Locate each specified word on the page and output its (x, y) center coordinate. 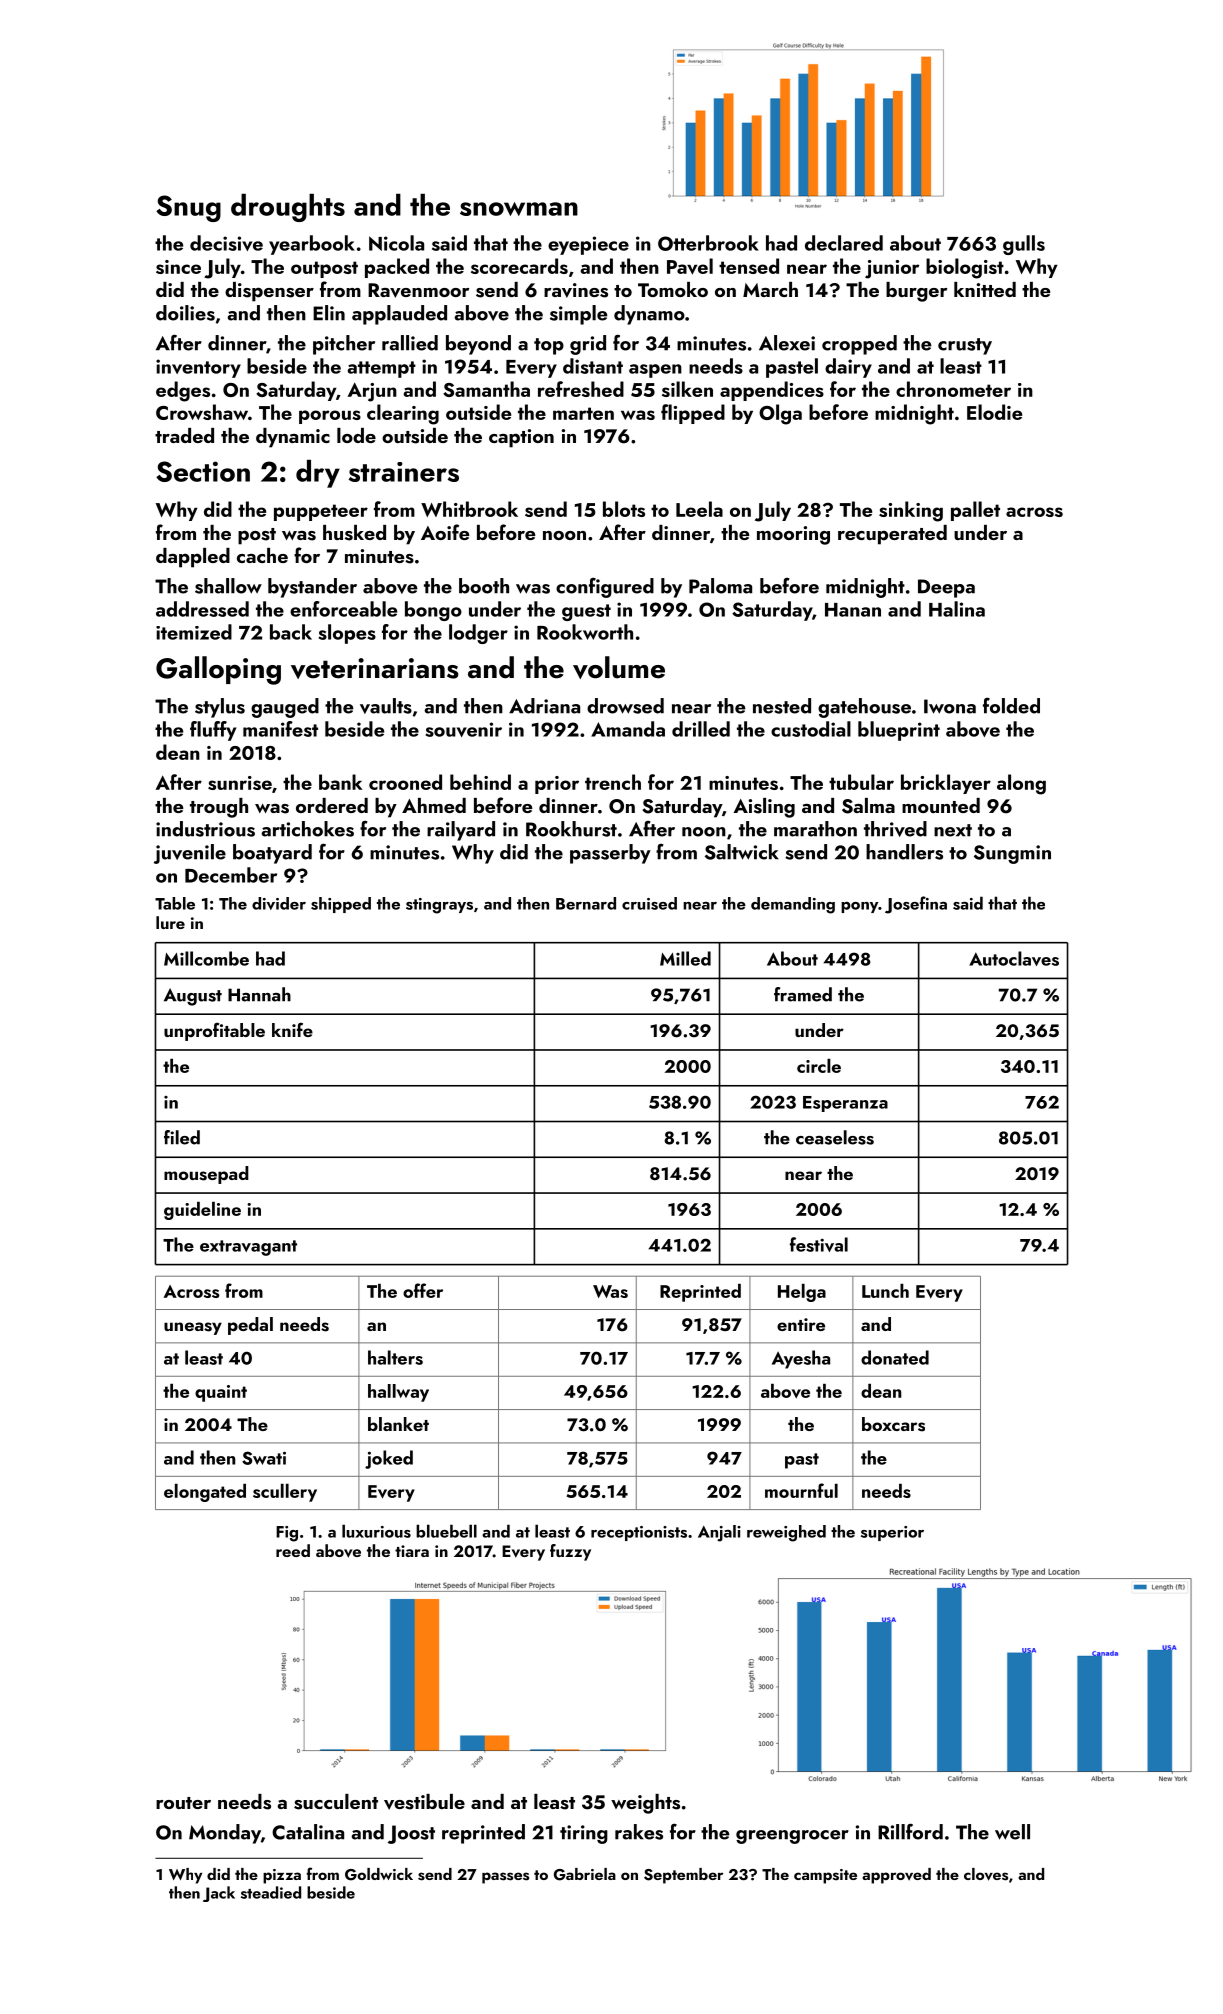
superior (892, 1533)
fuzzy (570, 1552)
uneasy (193, 1328)
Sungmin (1012, 854)
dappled (193, 558)
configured (605, 587)
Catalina (308, 1832)
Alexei (787, 343)
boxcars (893, 1424)
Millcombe (206, 958)
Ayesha (801, 1359)
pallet (975, 511)
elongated (205, 1493)
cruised (649, 903)
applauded (399, 315)
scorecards (519, 266)
